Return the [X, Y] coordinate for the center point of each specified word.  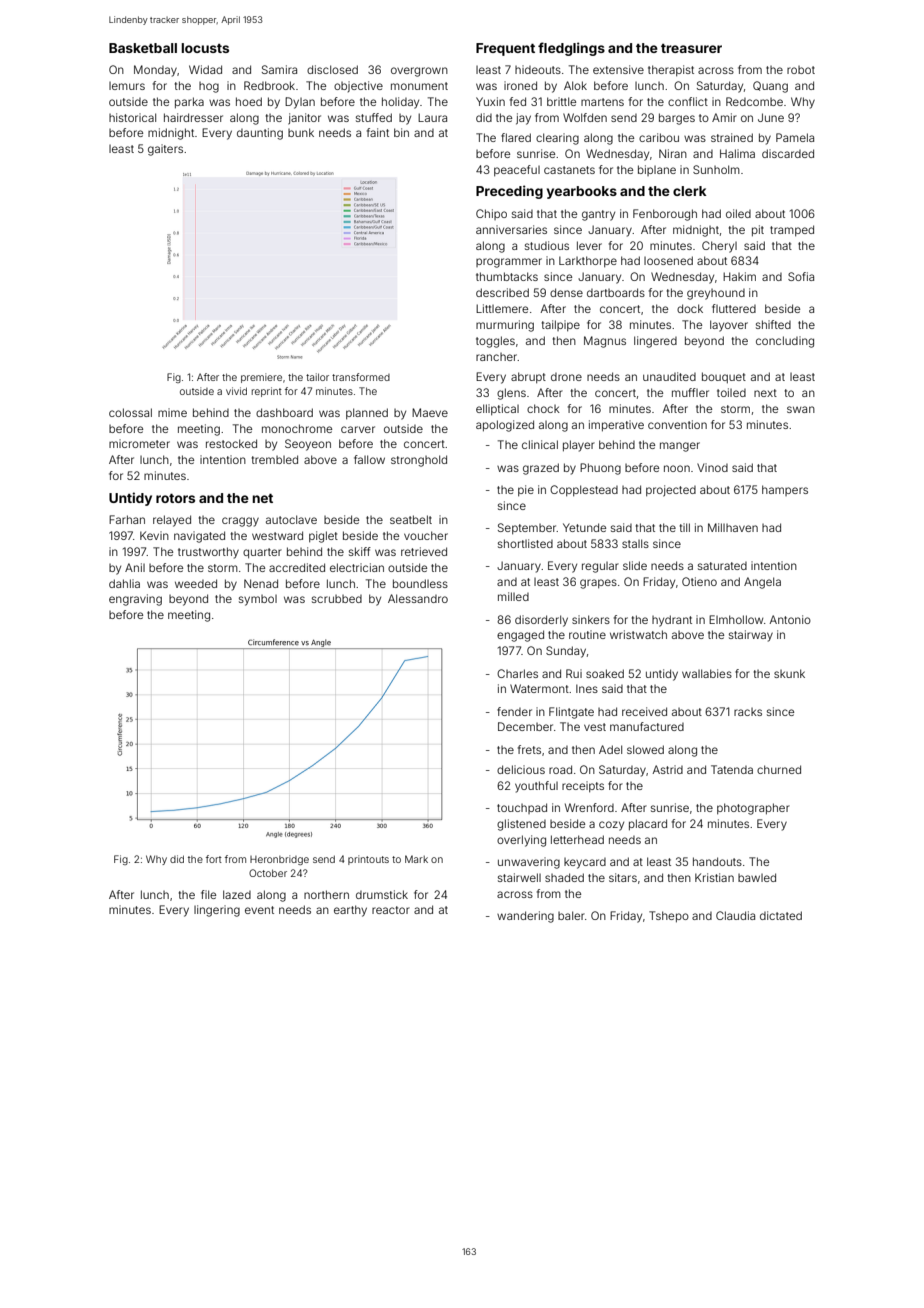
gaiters [165, 150]
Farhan [127, 519]
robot [801, 70]
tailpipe [561, 325]
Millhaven [733, 527]
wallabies [707, 673]
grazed [541, 469]
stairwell [519, 877]
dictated [781, 915]
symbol [258, 600]
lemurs [127, 86]
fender [514, 711]
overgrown [419, 72]
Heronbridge [279, 860]
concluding [785, 342]
